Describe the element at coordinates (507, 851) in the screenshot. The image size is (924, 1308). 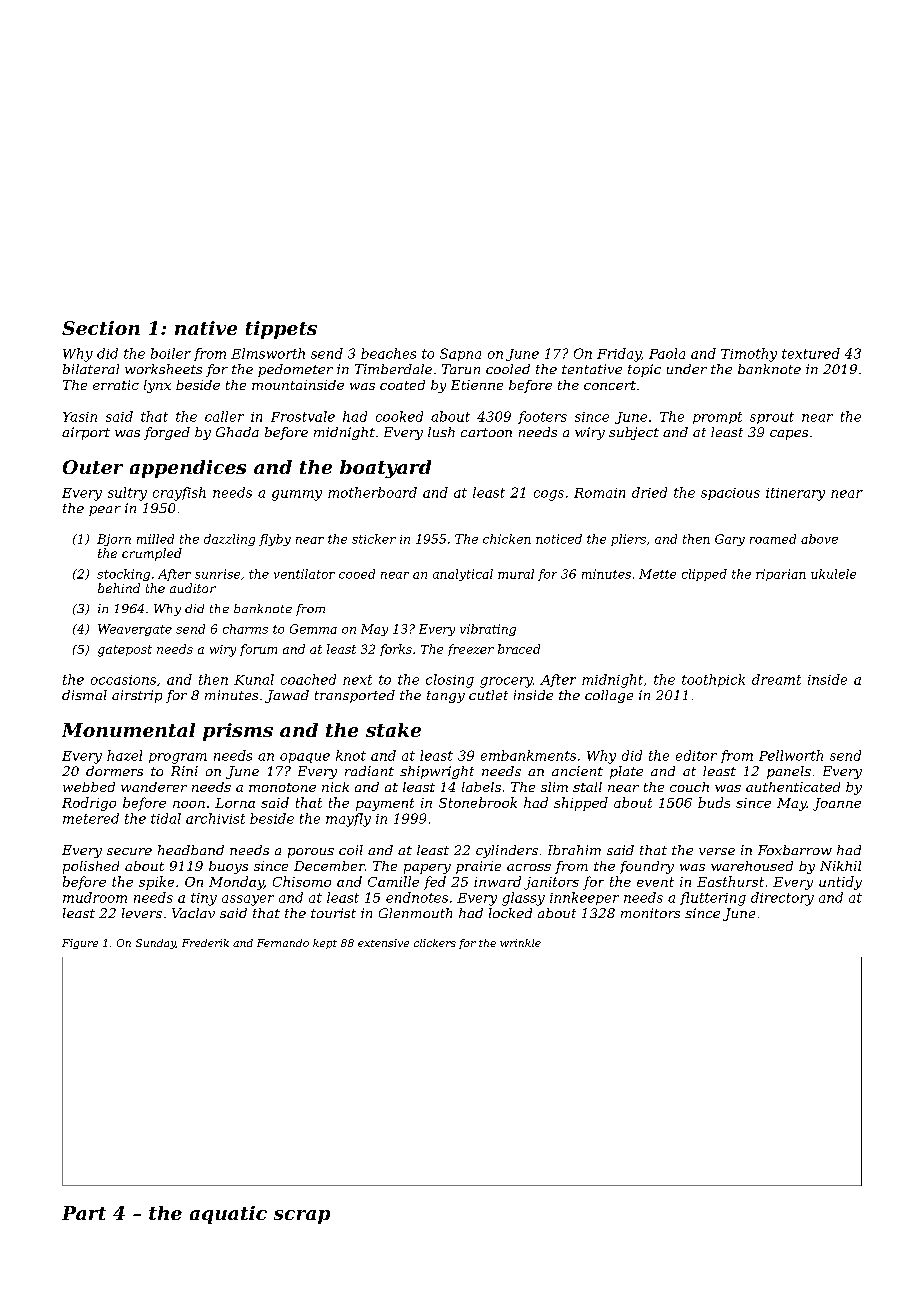
I see `cylinders` at that location.
